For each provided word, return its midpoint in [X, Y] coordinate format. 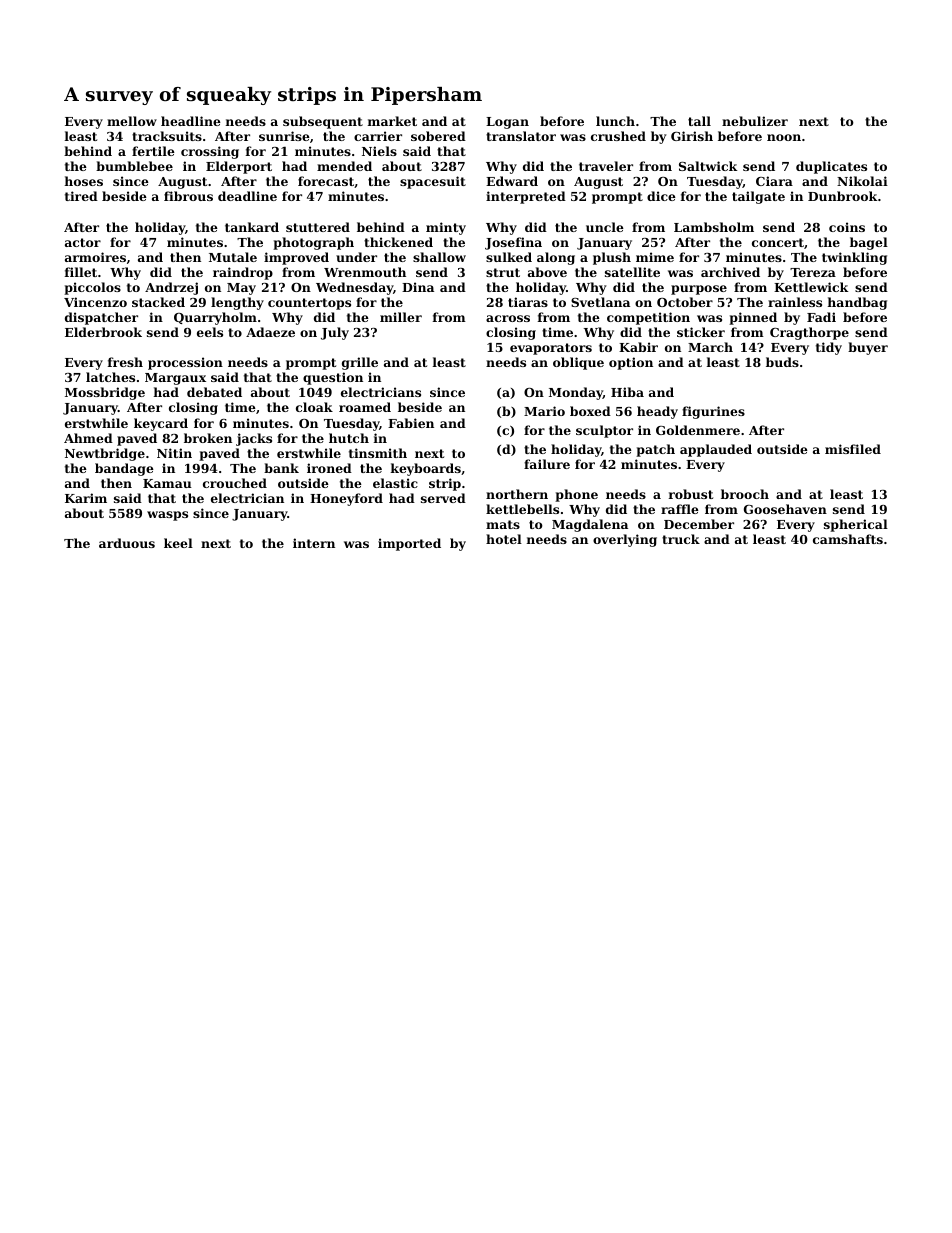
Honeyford [346, 499]
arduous [127, 543]
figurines [713, 412]
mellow [132, 121]
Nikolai [862, 181]
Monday [576, 393]
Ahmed [88, 438]
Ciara [774, 181]
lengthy [237, 303]
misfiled [853, 449]
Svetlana [600, 302]
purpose [699, 290]
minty [446, 228]
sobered [438, 136]
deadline [247, 196]
